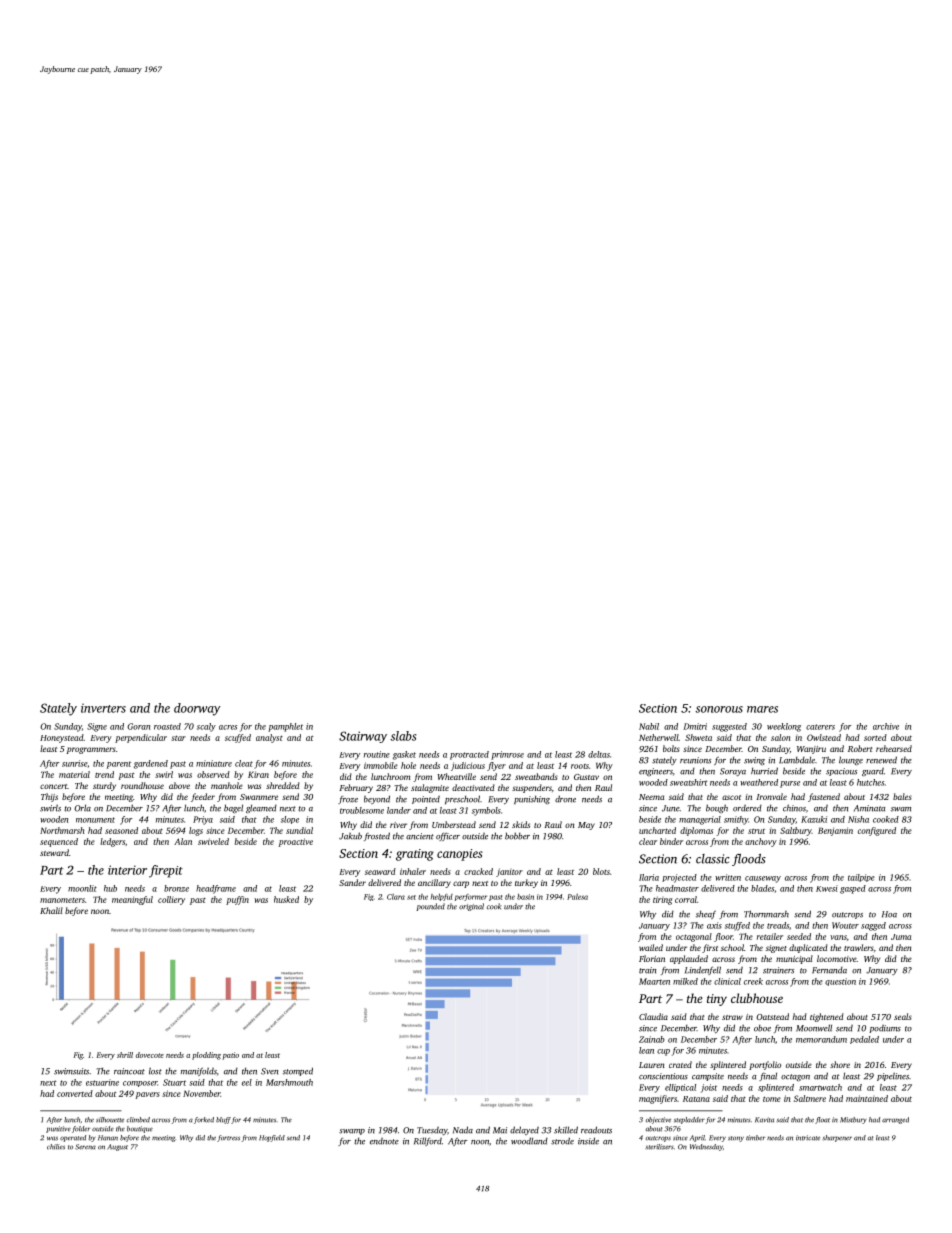 The height and width of the screenshot is (1233, 952). What do you see at coordinates (895, 1120) in the screenshot?
I see `arranged` at bounding box center [895, 1120].
